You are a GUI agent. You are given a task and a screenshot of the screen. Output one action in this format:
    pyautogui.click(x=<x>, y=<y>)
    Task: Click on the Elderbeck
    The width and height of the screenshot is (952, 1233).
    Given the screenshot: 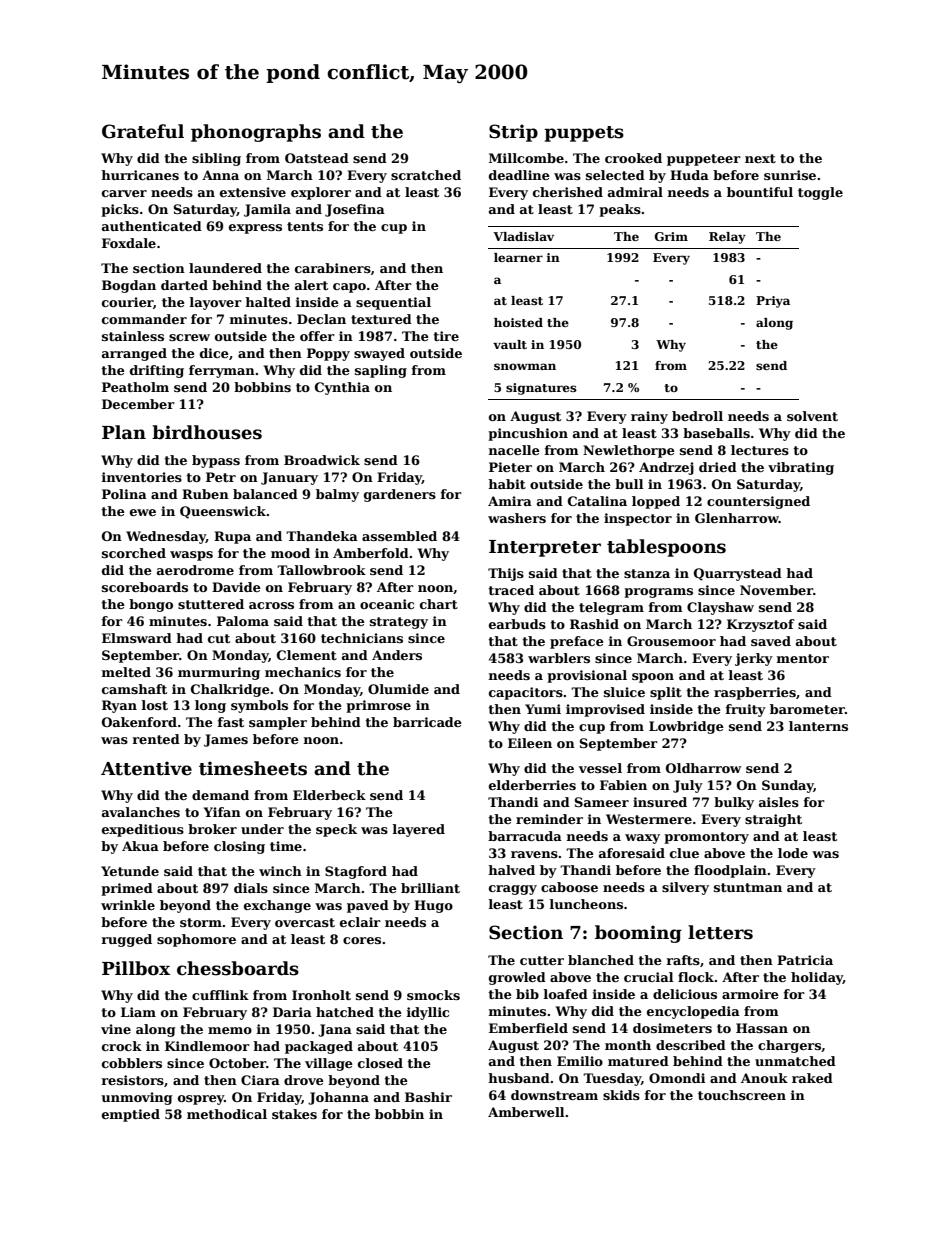 What is the action you would take?
    pyautogui.click(x=329, y=795)
